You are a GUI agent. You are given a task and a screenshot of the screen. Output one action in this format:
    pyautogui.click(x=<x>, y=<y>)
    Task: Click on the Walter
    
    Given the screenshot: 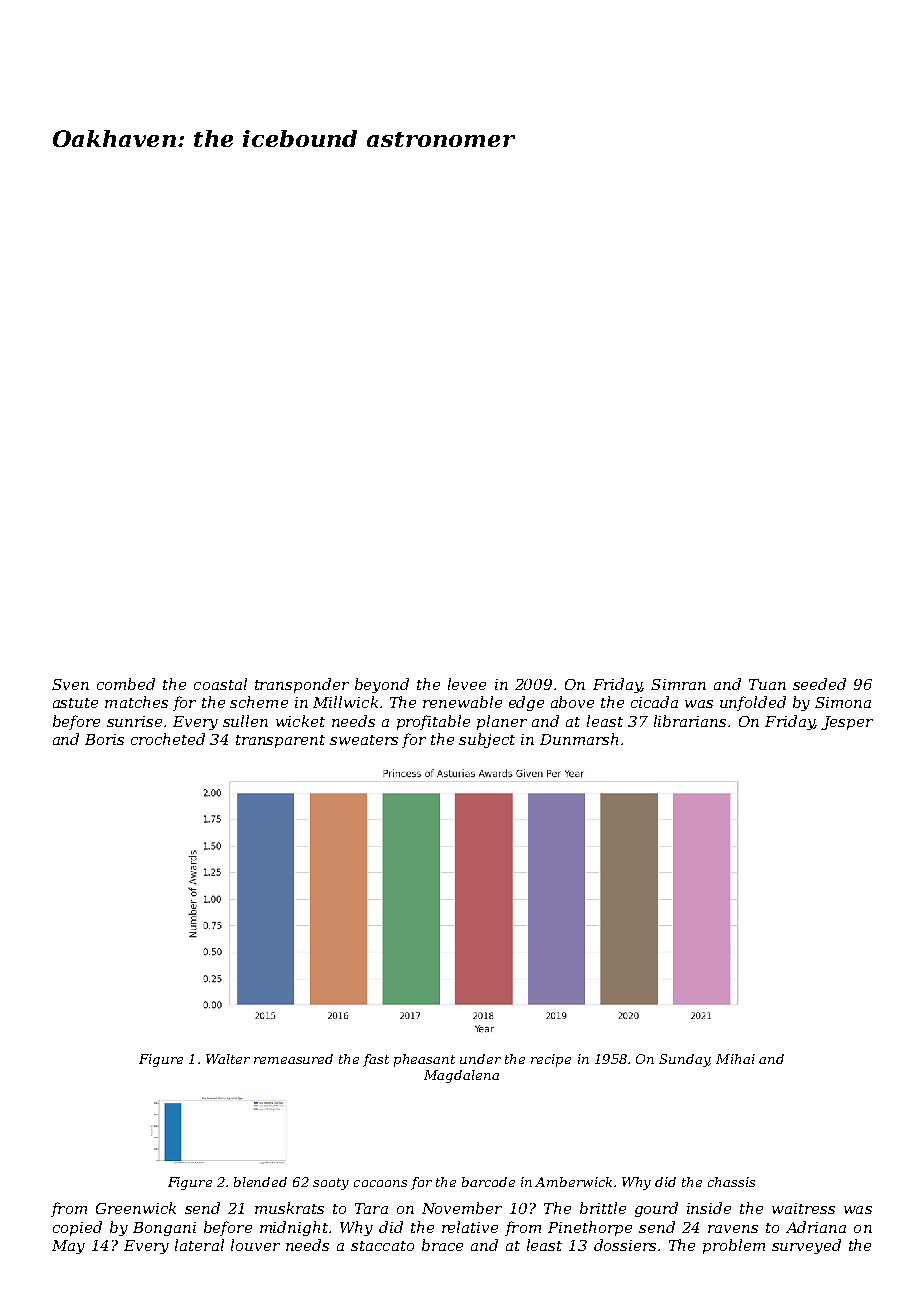 What is the action you would take?
    pyautogui.click(x=228, y=1059)
